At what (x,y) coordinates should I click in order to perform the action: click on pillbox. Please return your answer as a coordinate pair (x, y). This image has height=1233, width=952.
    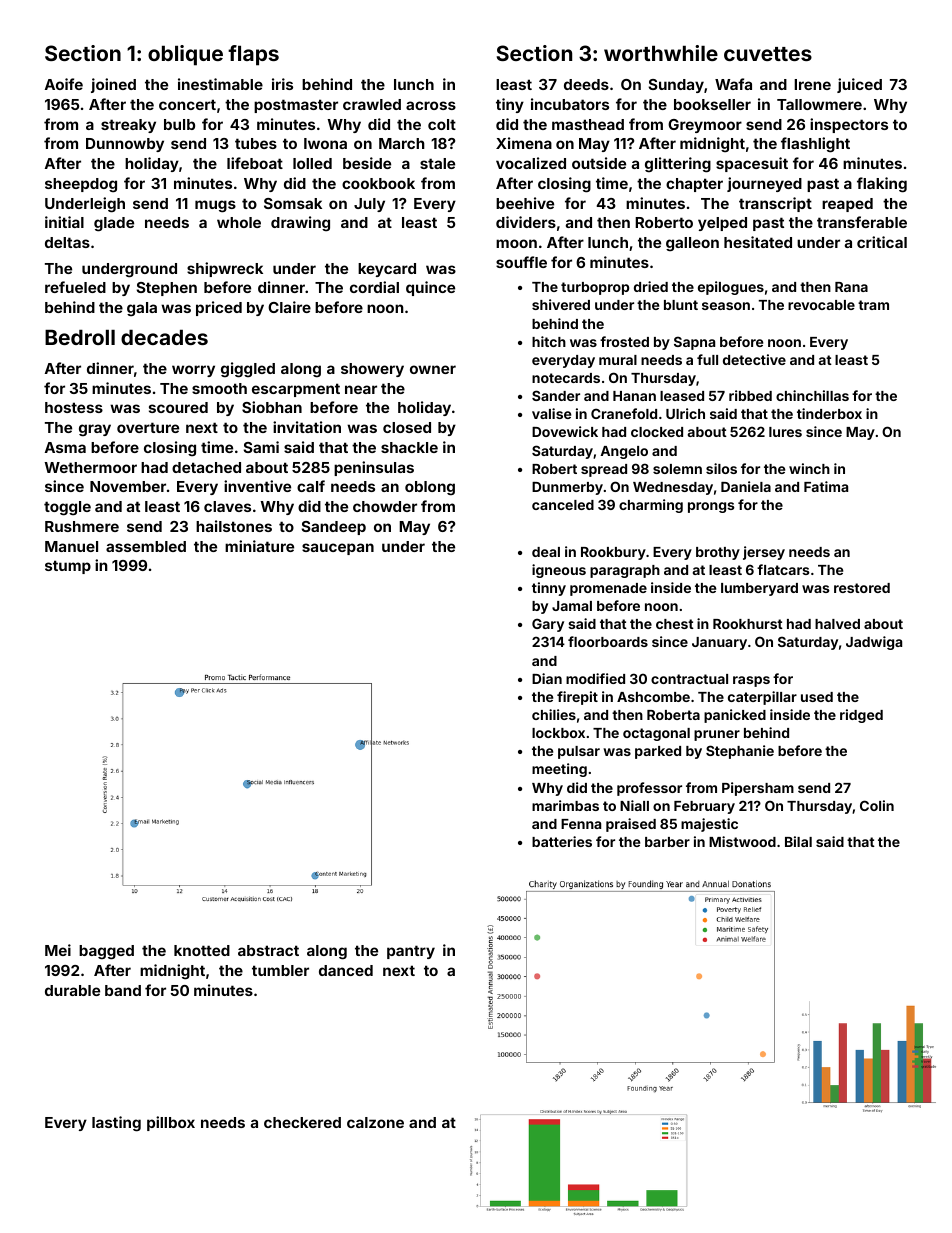
    Looking at the image, I should click on (171, 1123).
